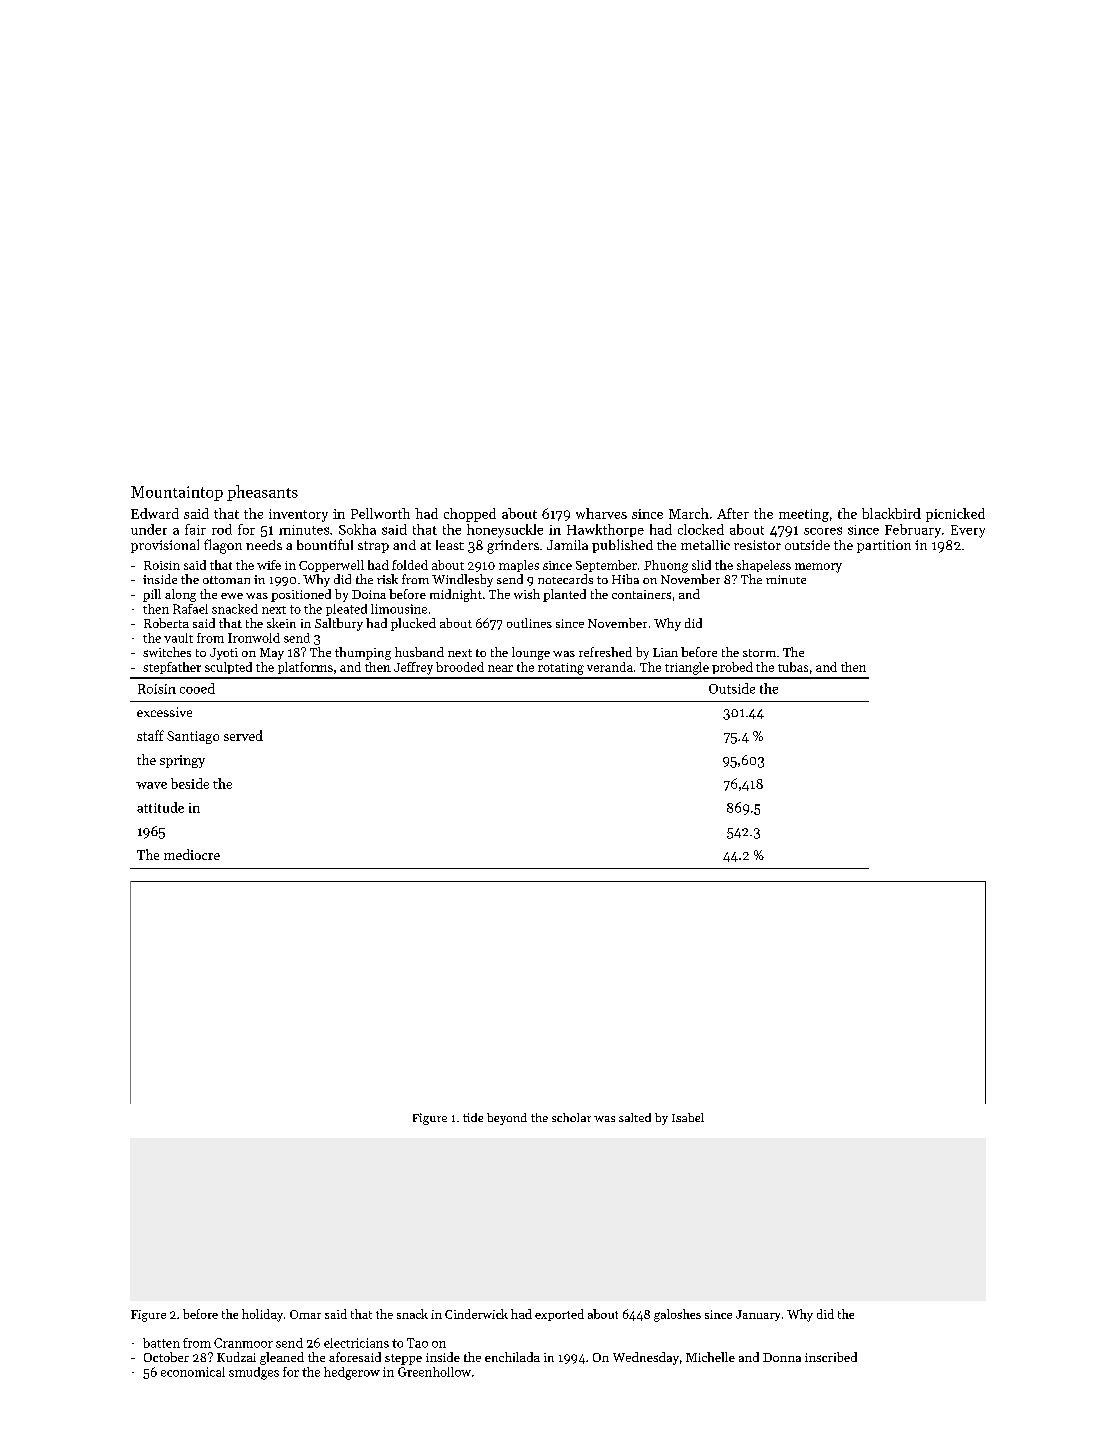 This screenshot has height=1444, width=1116. Describe the element at coordinates (891, 513) in the screenshot. I see `blackbird` at that location.
